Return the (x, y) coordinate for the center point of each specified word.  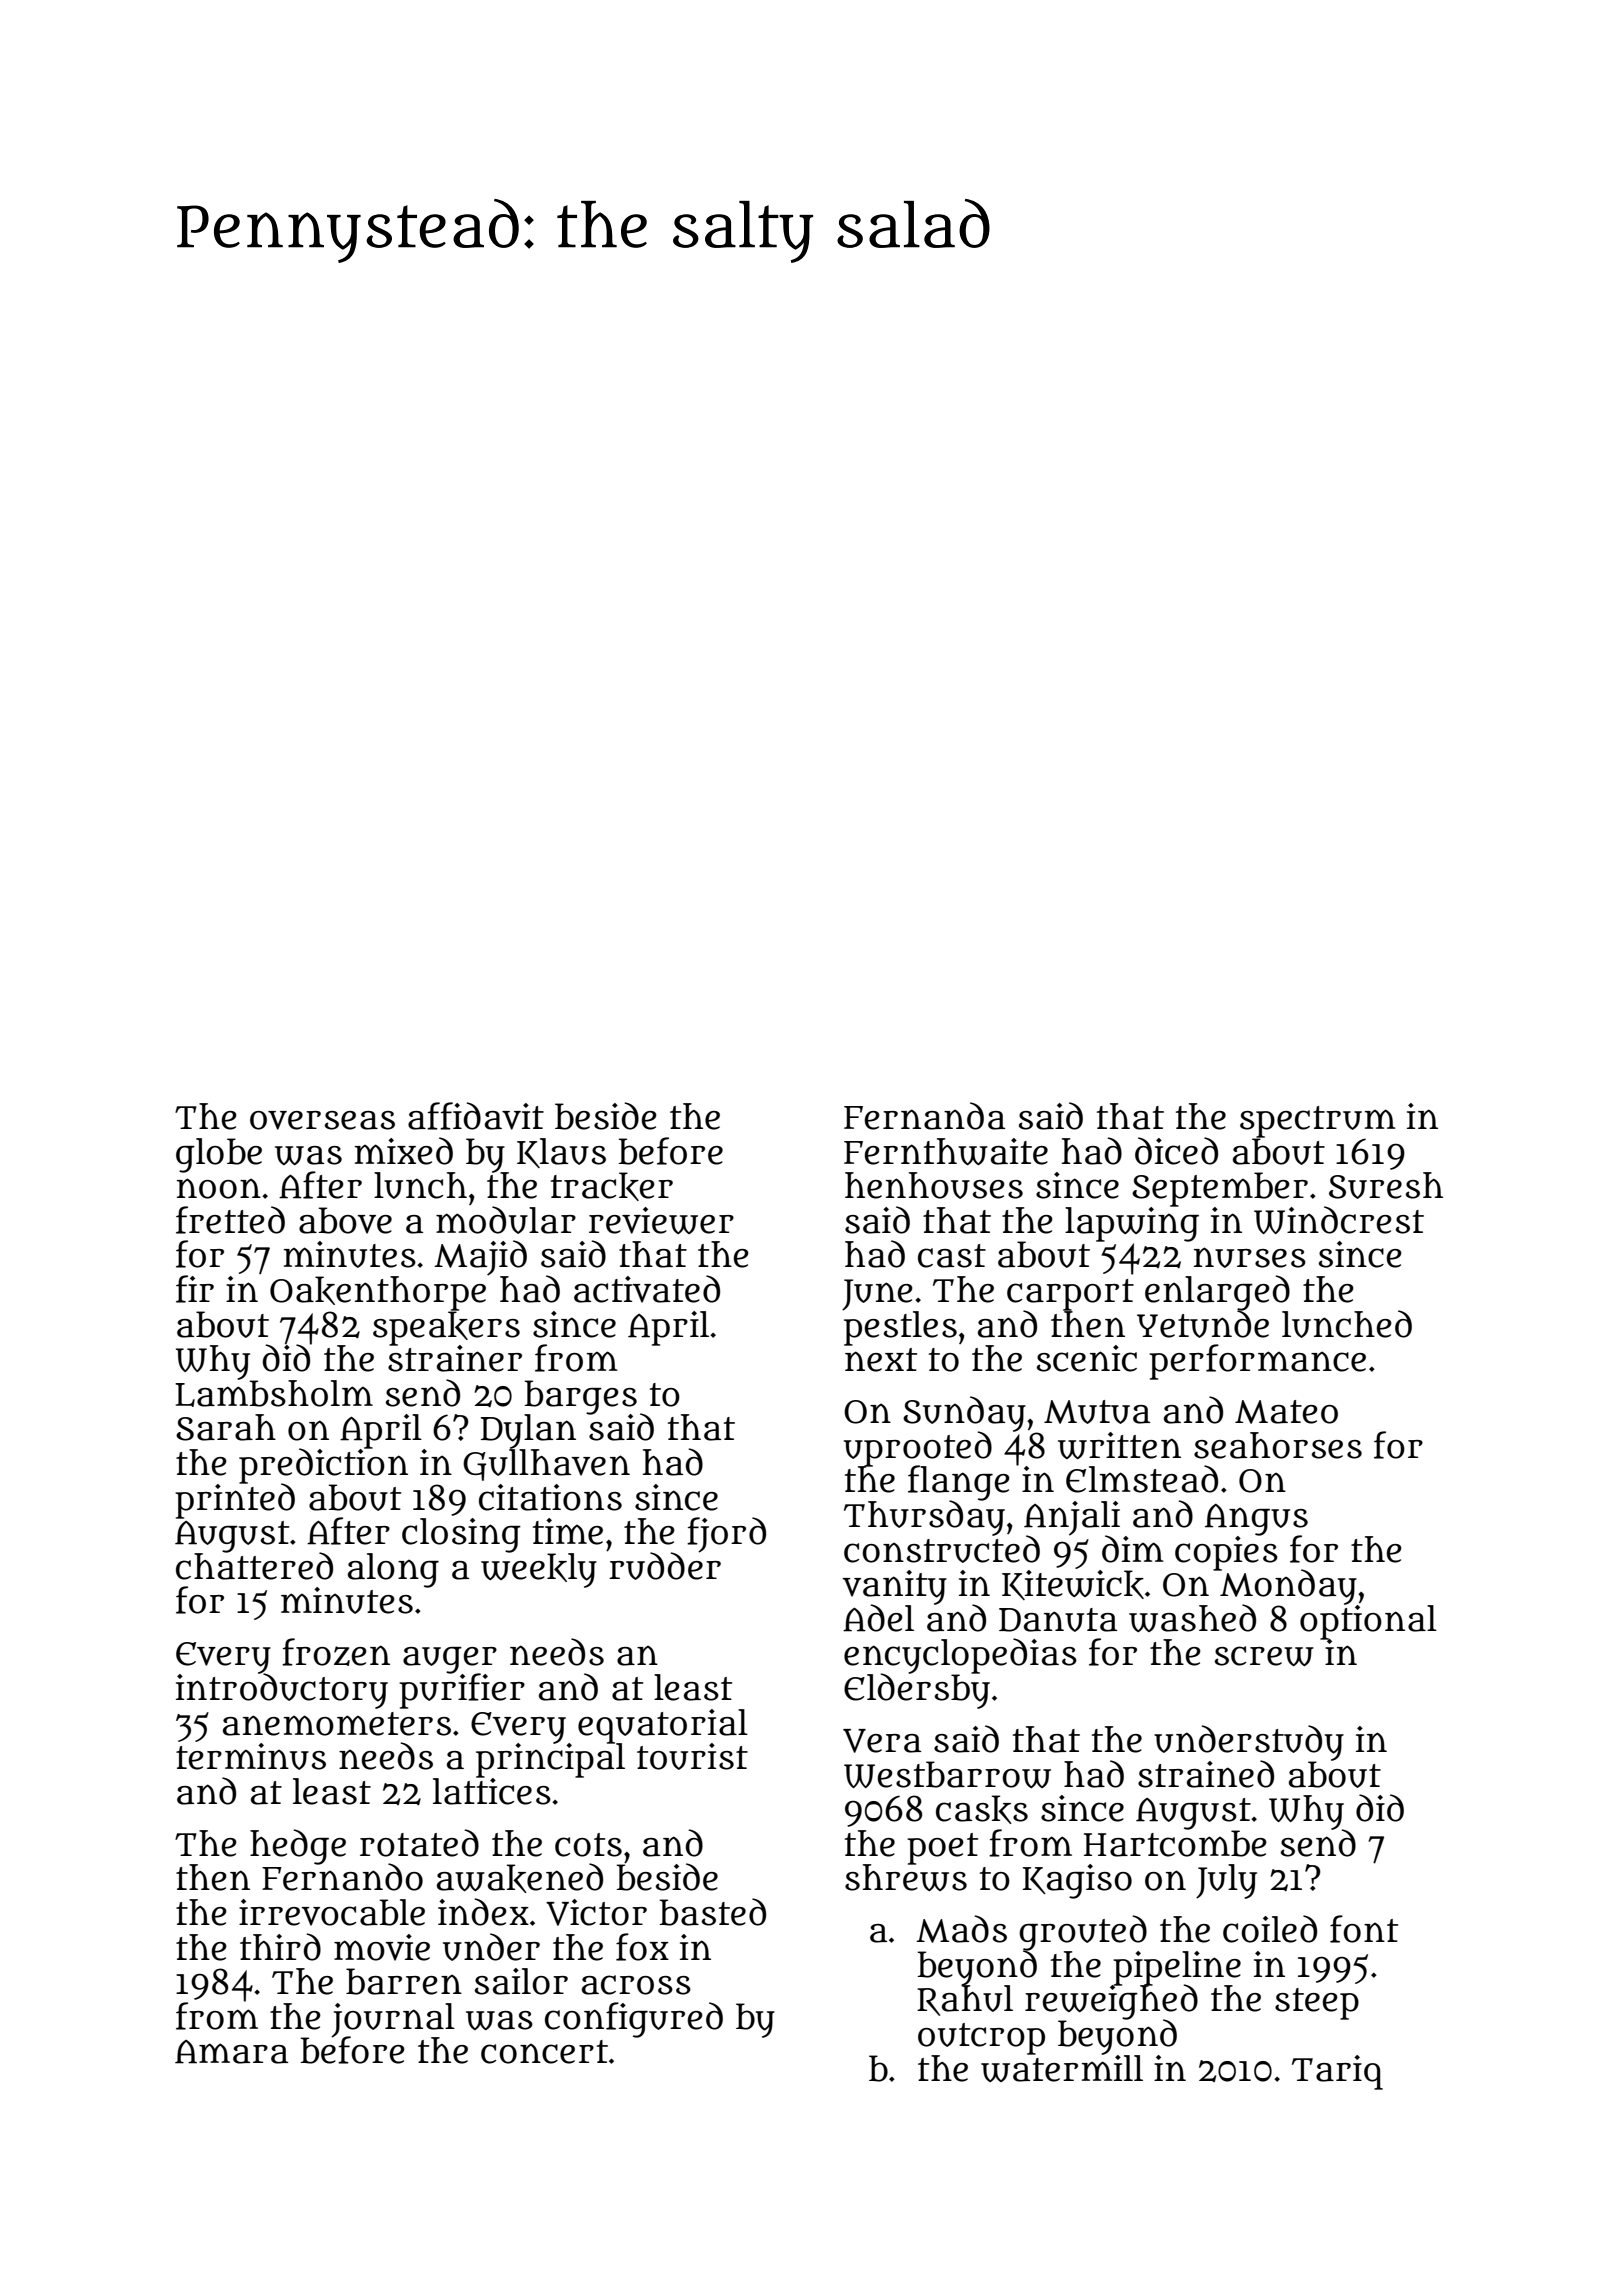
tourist (692, 1756)
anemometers (337, 1724)
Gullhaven (546, 1465)
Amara (231, 2052)
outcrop (981, 2039)
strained (1206, 1774)
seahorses (1278, 1445)
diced (1176, 1151)
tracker (612, 1186)
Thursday (924, 1518)
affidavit (476, 1116)
